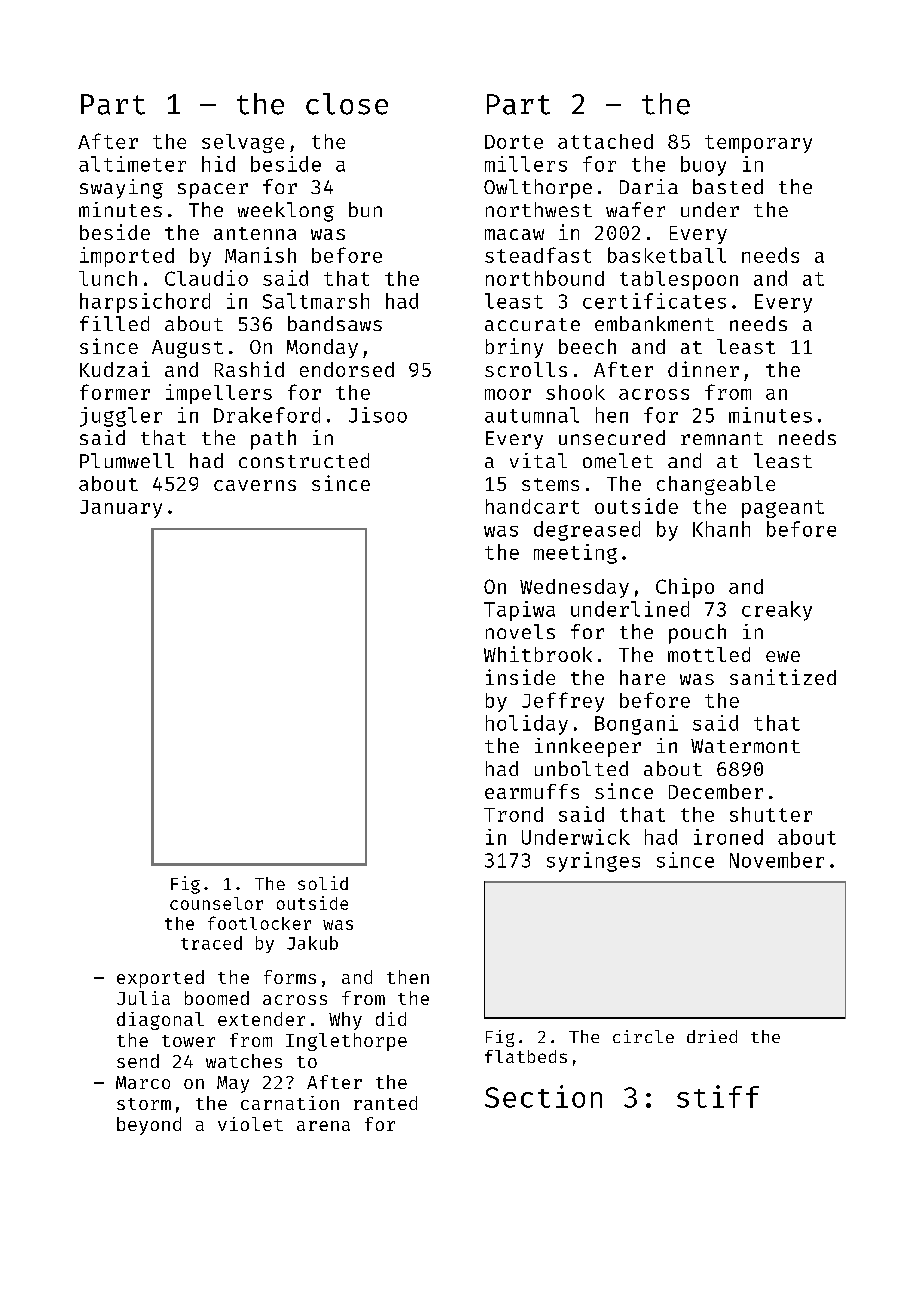 The image size is (924, 1311). I want to click on sanitized, so click(783, 677).
